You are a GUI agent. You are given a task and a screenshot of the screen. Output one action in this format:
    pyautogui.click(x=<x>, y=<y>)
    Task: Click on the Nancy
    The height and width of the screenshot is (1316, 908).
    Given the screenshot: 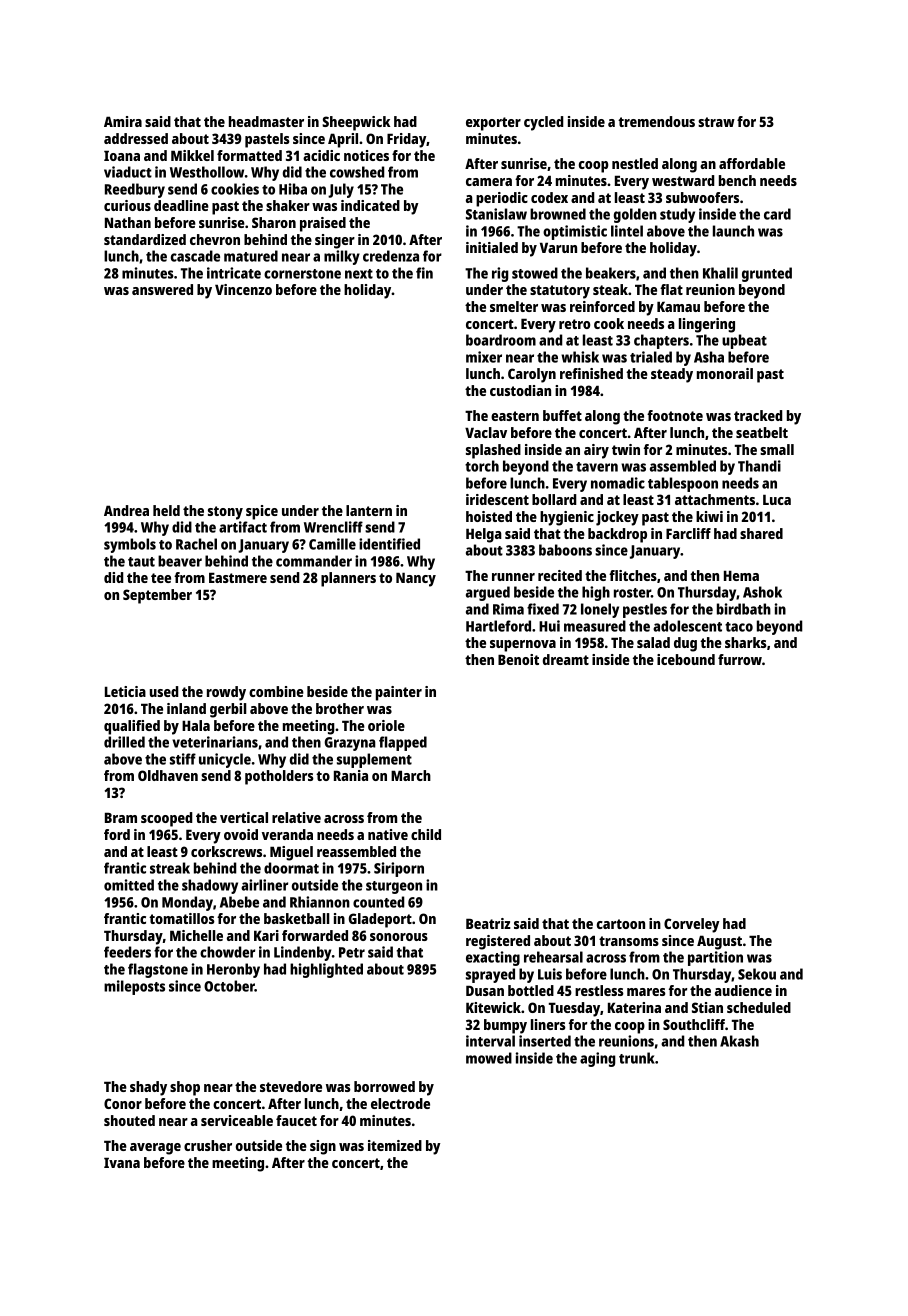 What is the action you would take?
    pyautogui.click(x=416, y=579)
